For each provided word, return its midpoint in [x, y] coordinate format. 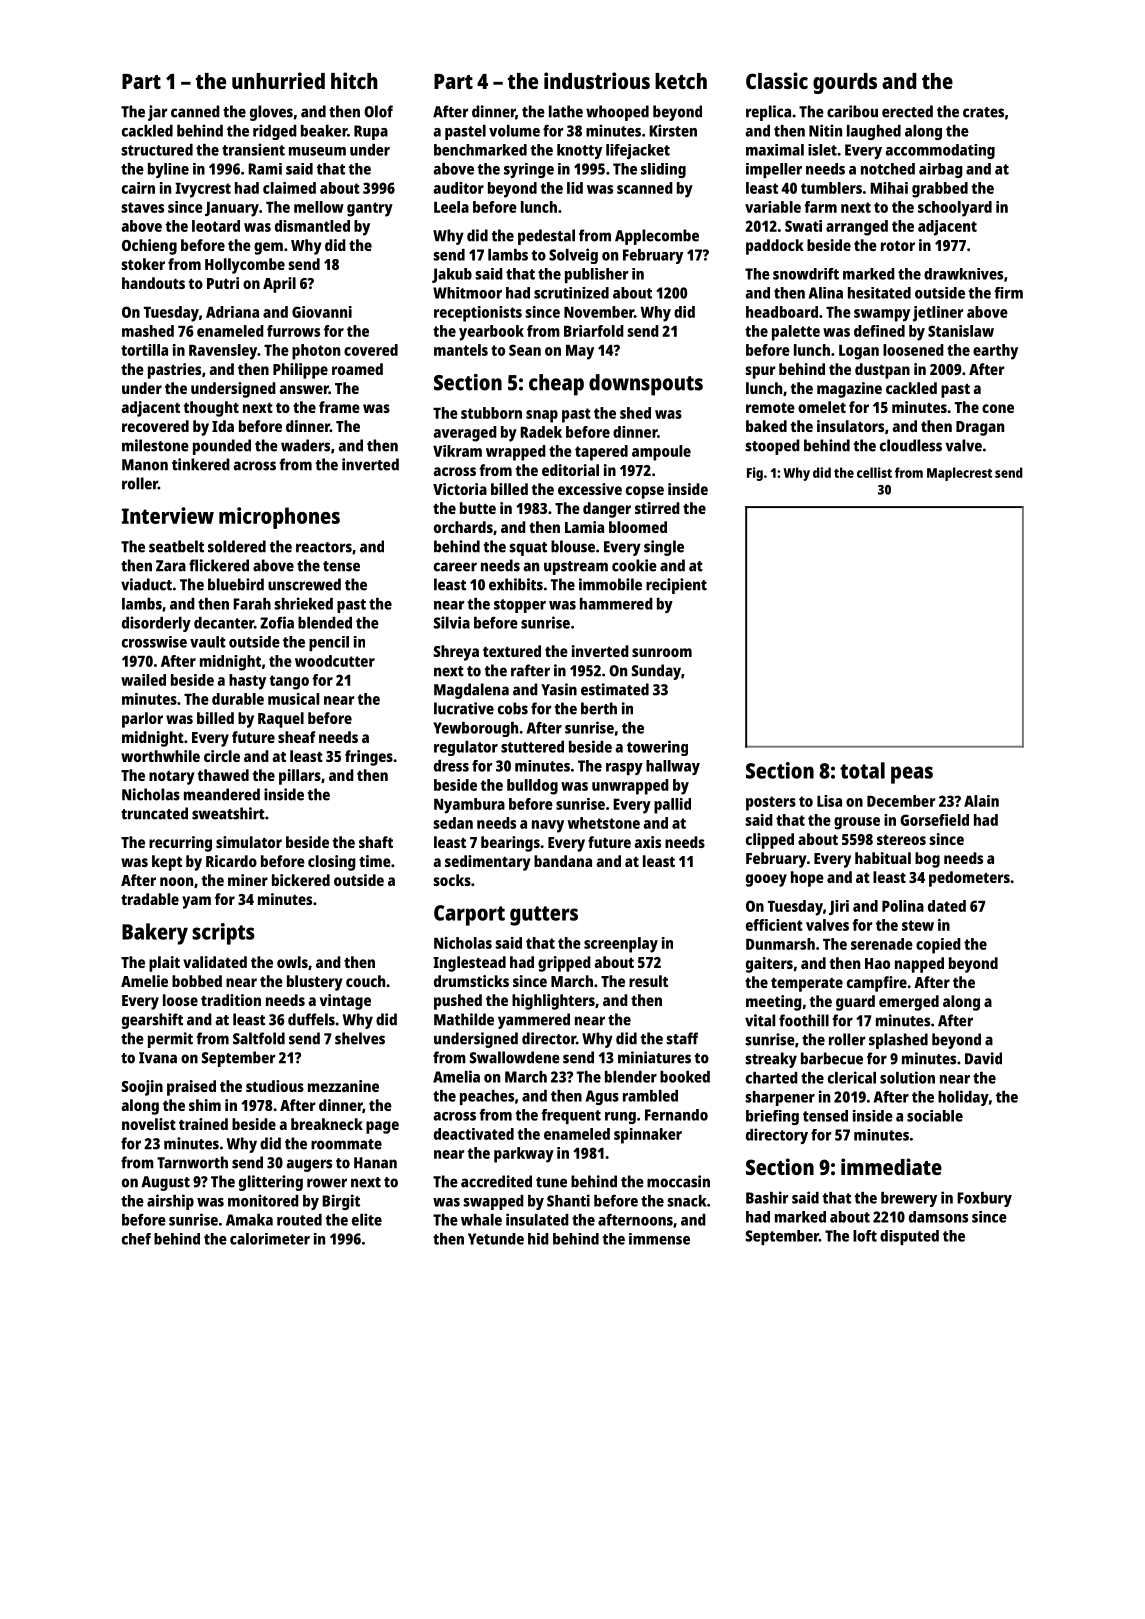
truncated [154, 813]
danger [607, 510]
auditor [458, 188]
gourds [845, 83]
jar [157, 113]
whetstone [604, 823]
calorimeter [270, 1239]
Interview [168, 515]
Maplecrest [959, 474]
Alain [981, 801]
